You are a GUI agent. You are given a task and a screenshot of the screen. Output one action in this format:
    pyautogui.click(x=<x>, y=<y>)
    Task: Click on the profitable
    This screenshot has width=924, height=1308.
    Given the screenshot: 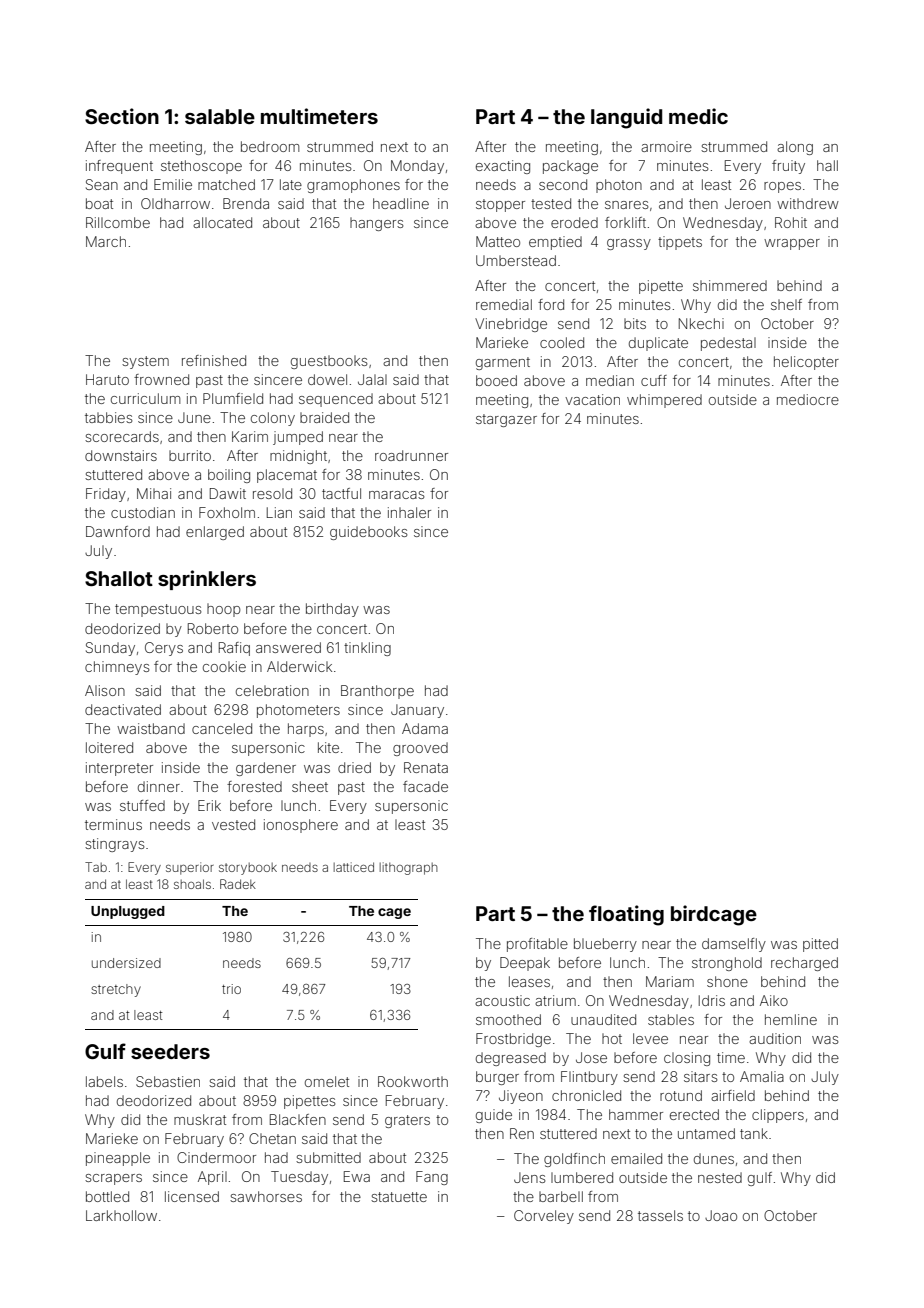 What is the action you would take?
    pyautogui.click(x=537, y=945)
